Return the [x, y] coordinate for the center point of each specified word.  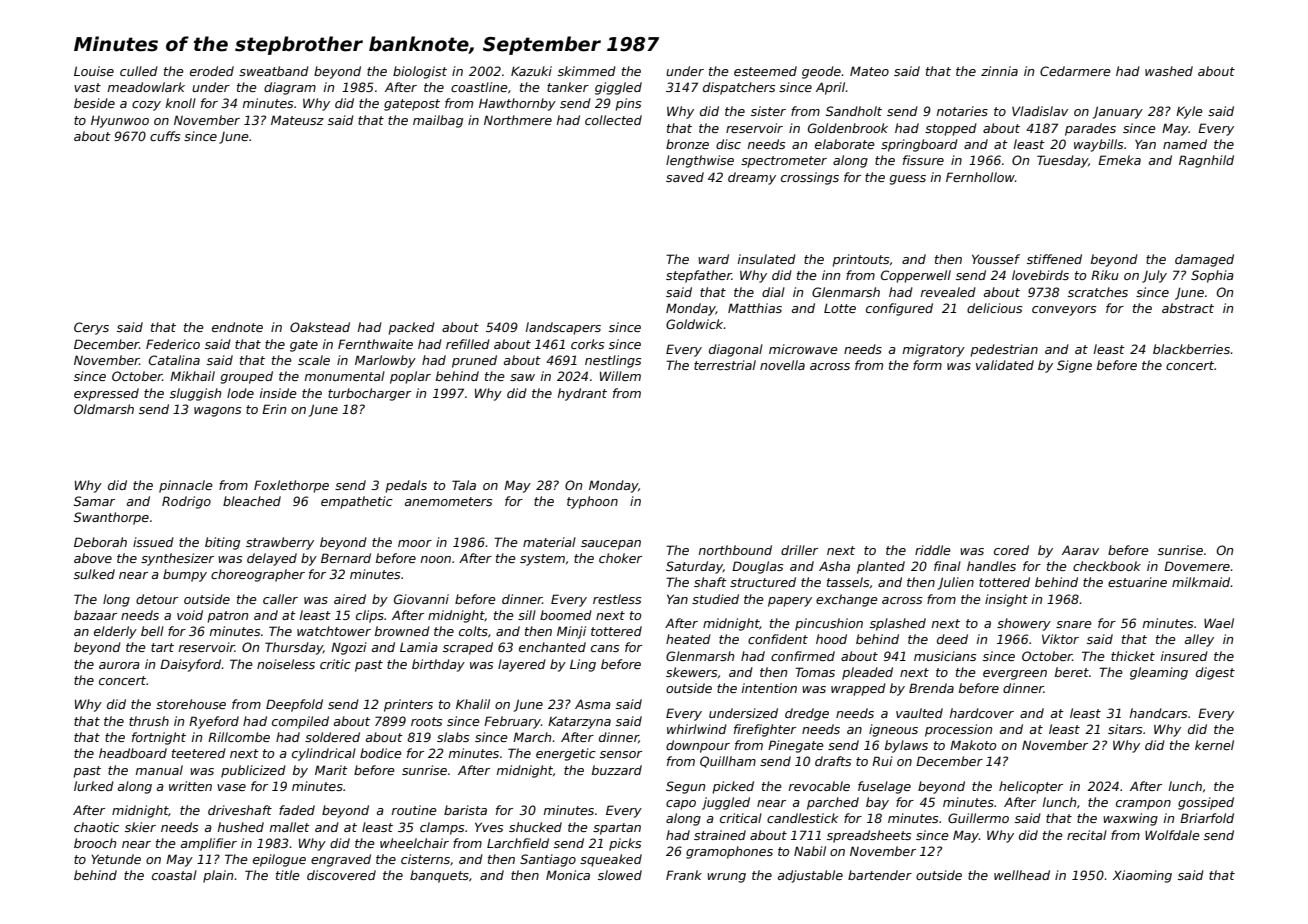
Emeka [1119, 160]
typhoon [592, 502]
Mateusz [297, 120]
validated [1005, 365]
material [549, 542]
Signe [1074, 366]
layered [522, 665]
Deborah [100, 542]
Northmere [518, 120]
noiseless [286, 664]
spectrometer [784, 162]
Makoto [973, 745]
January [1118, 112]
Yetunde [116, 859]
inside [278, 393]
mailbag [438, 121]
